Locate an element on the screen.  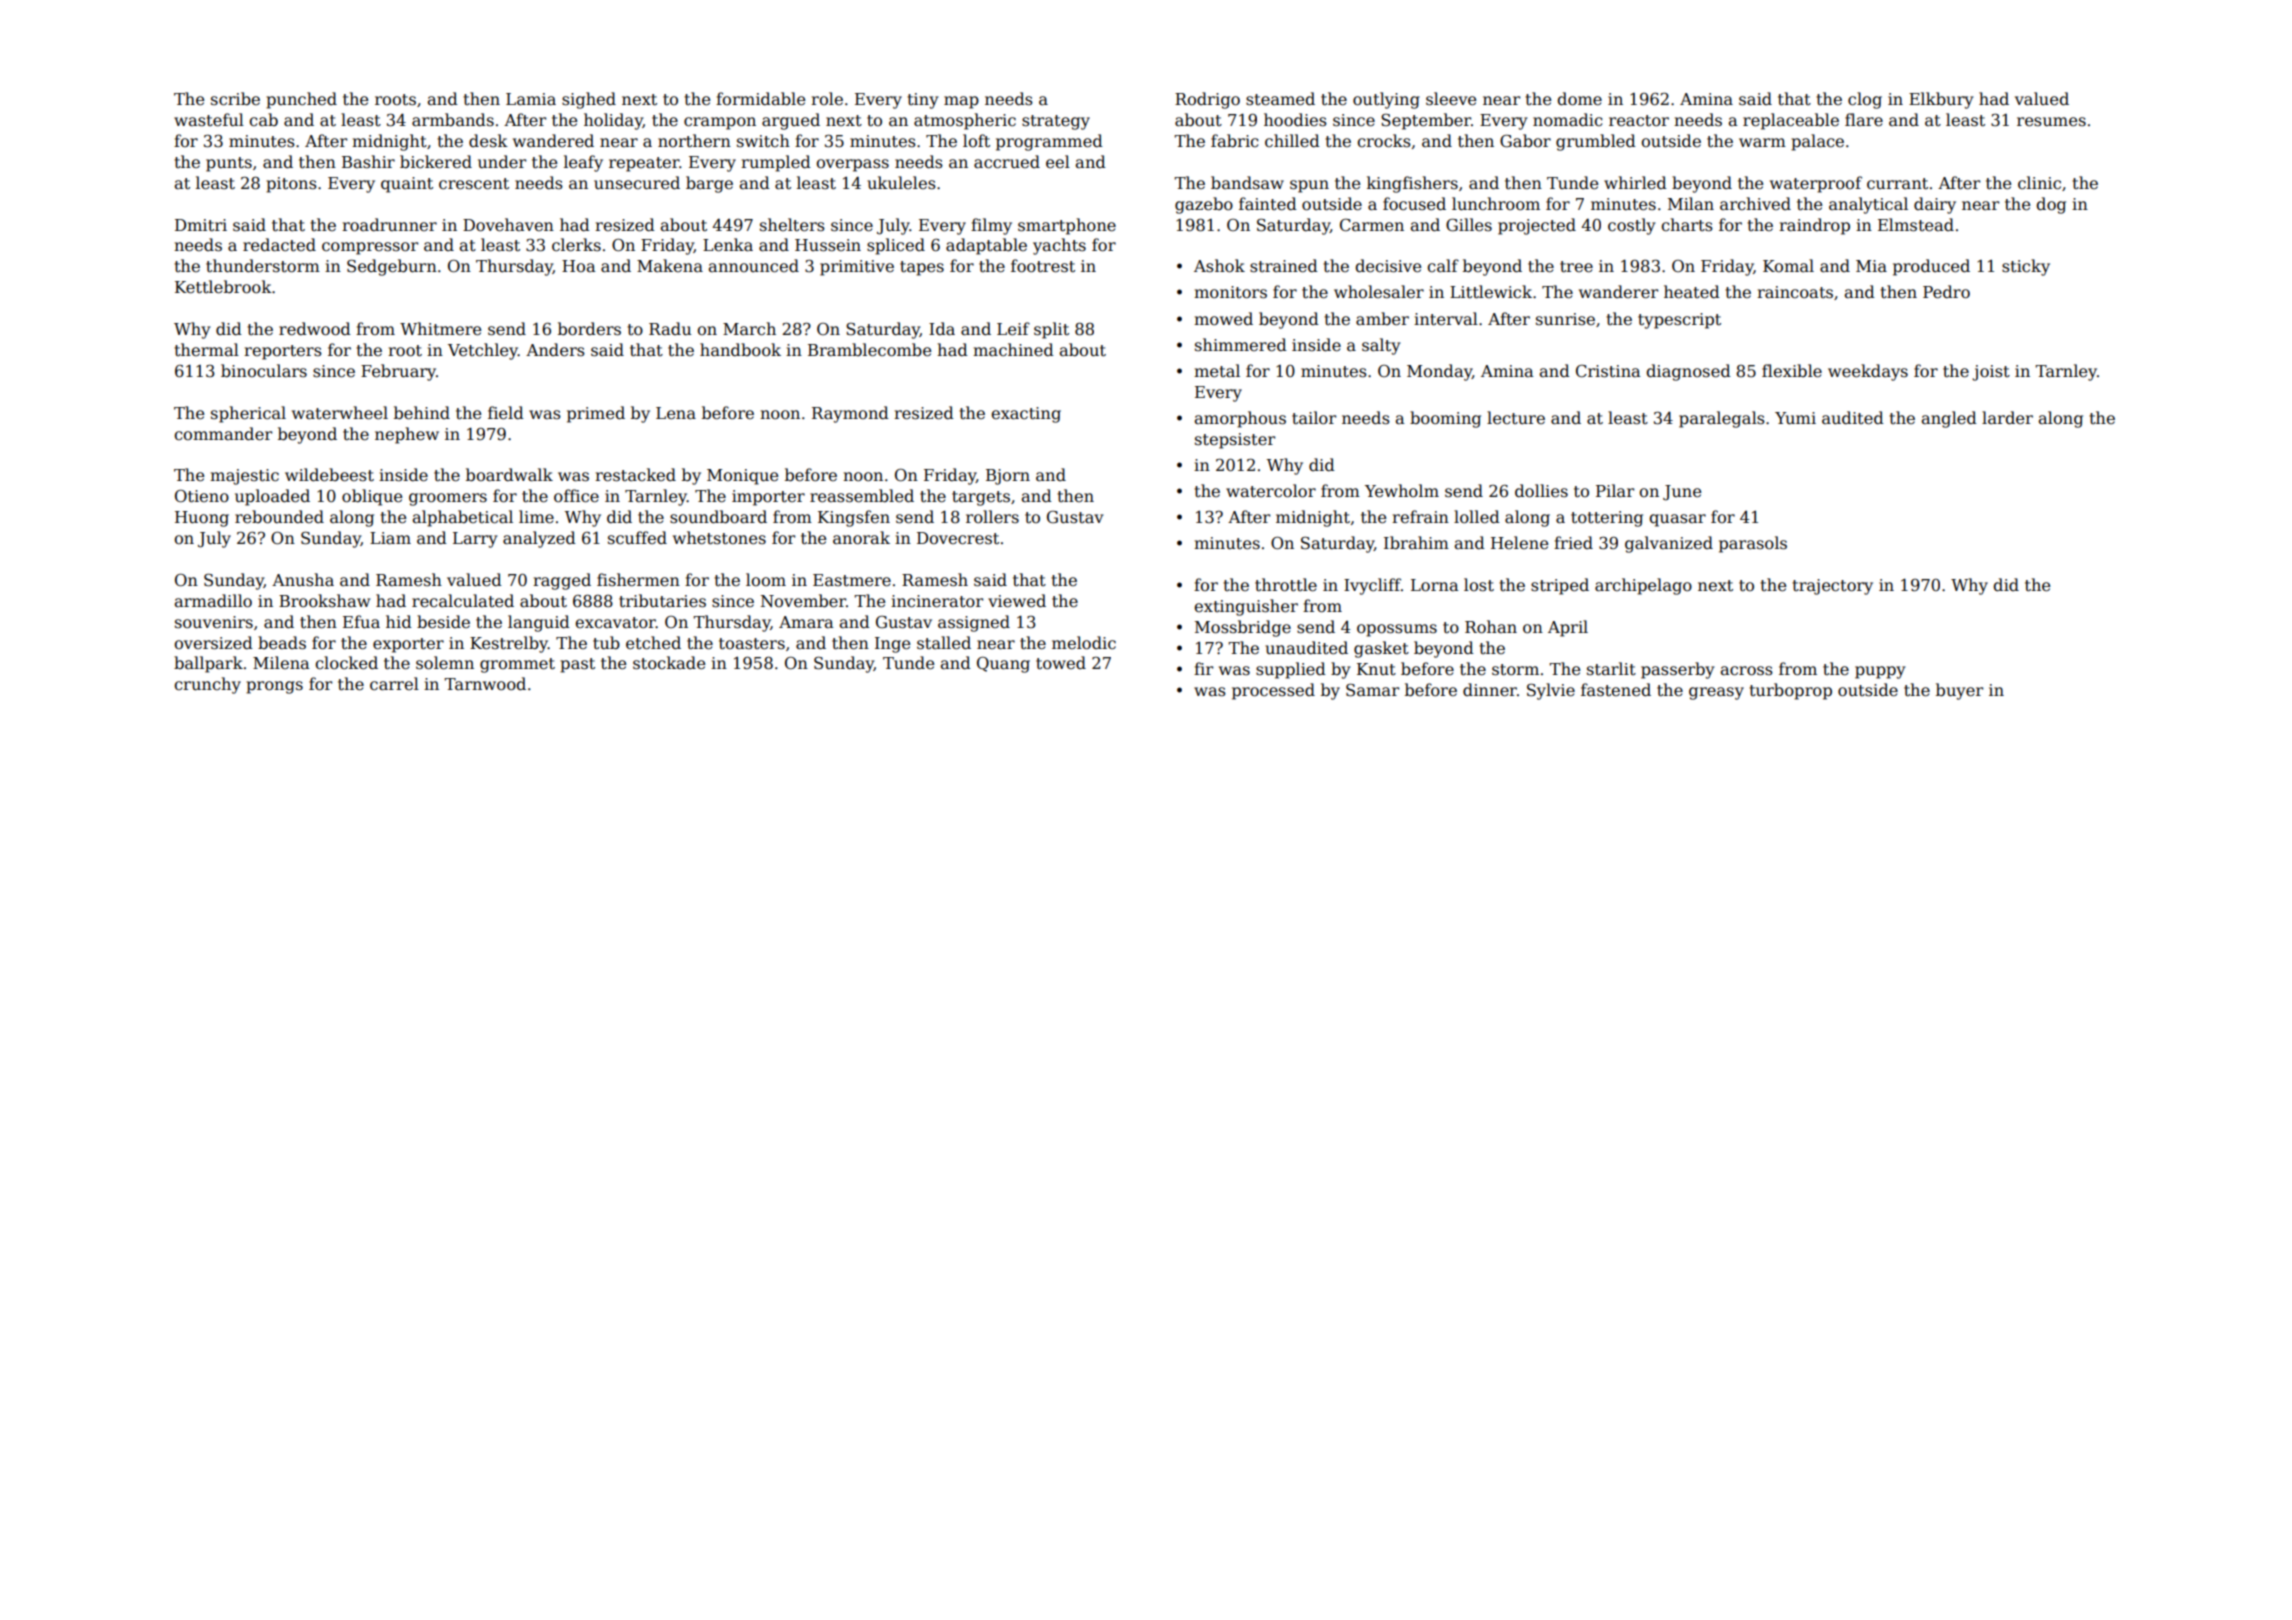
sighed is located at coordinates (589, 100).
